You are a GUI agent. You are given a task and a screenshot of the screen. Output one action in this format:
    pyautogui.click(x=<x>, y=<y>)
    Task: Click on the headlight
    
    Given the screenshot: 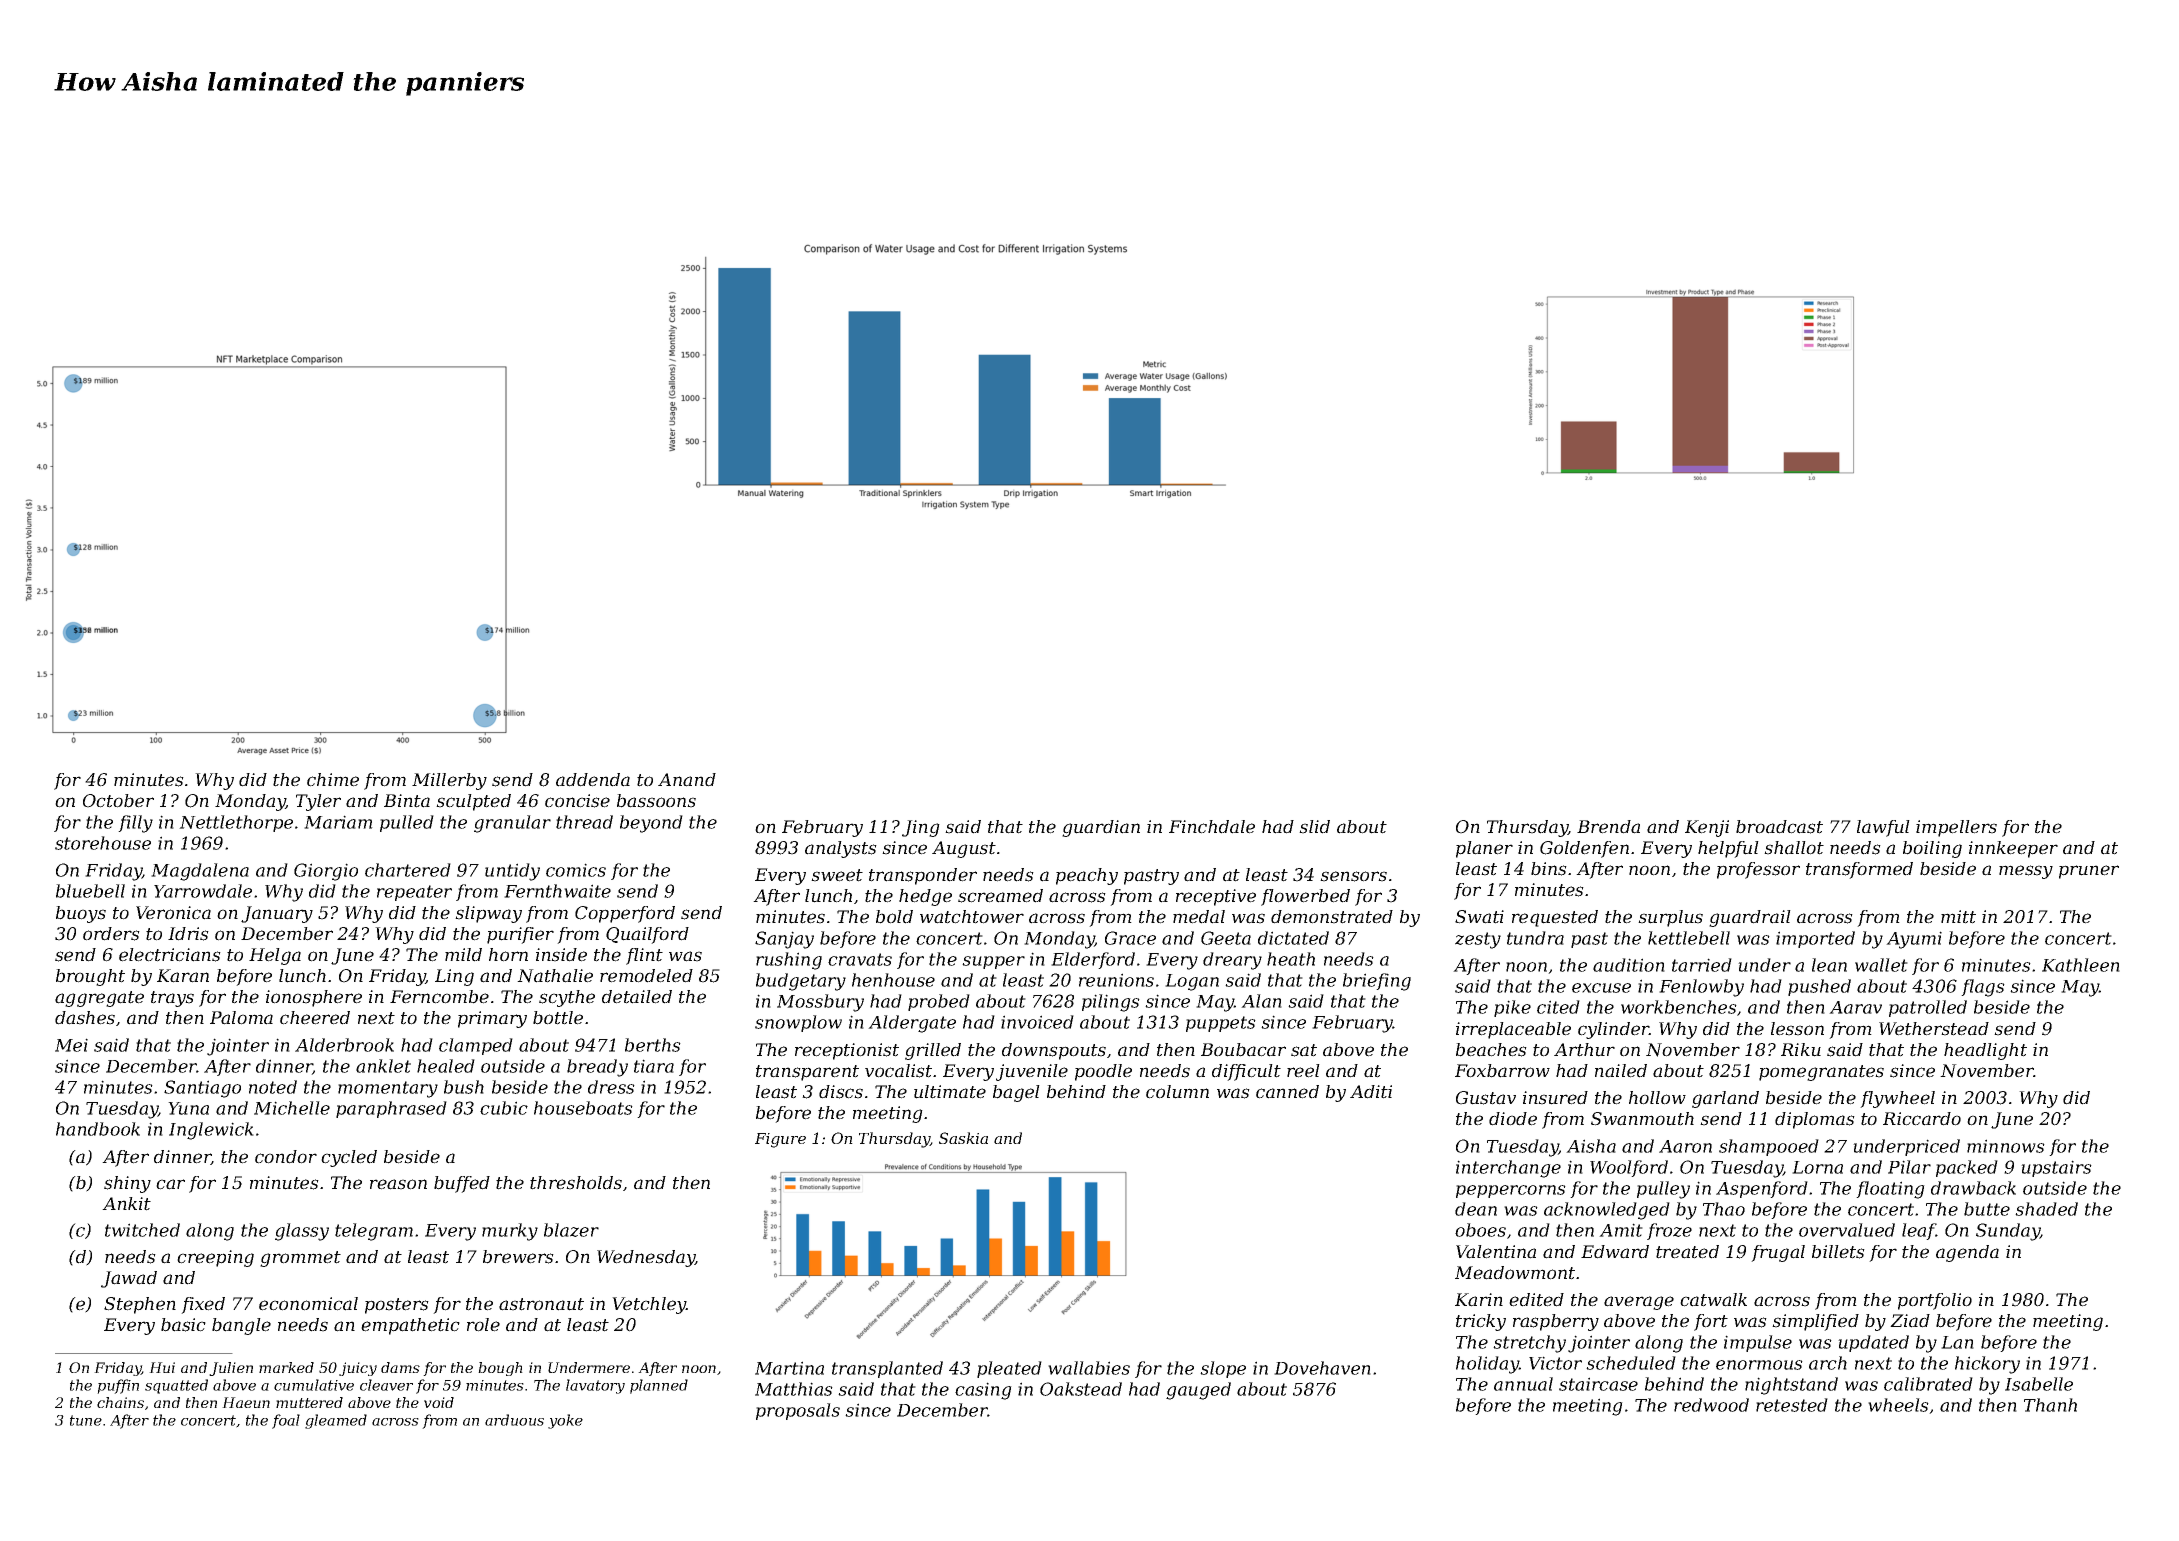 What is the action you would take?
    pyautogui.click(x=1985, y=1051)
